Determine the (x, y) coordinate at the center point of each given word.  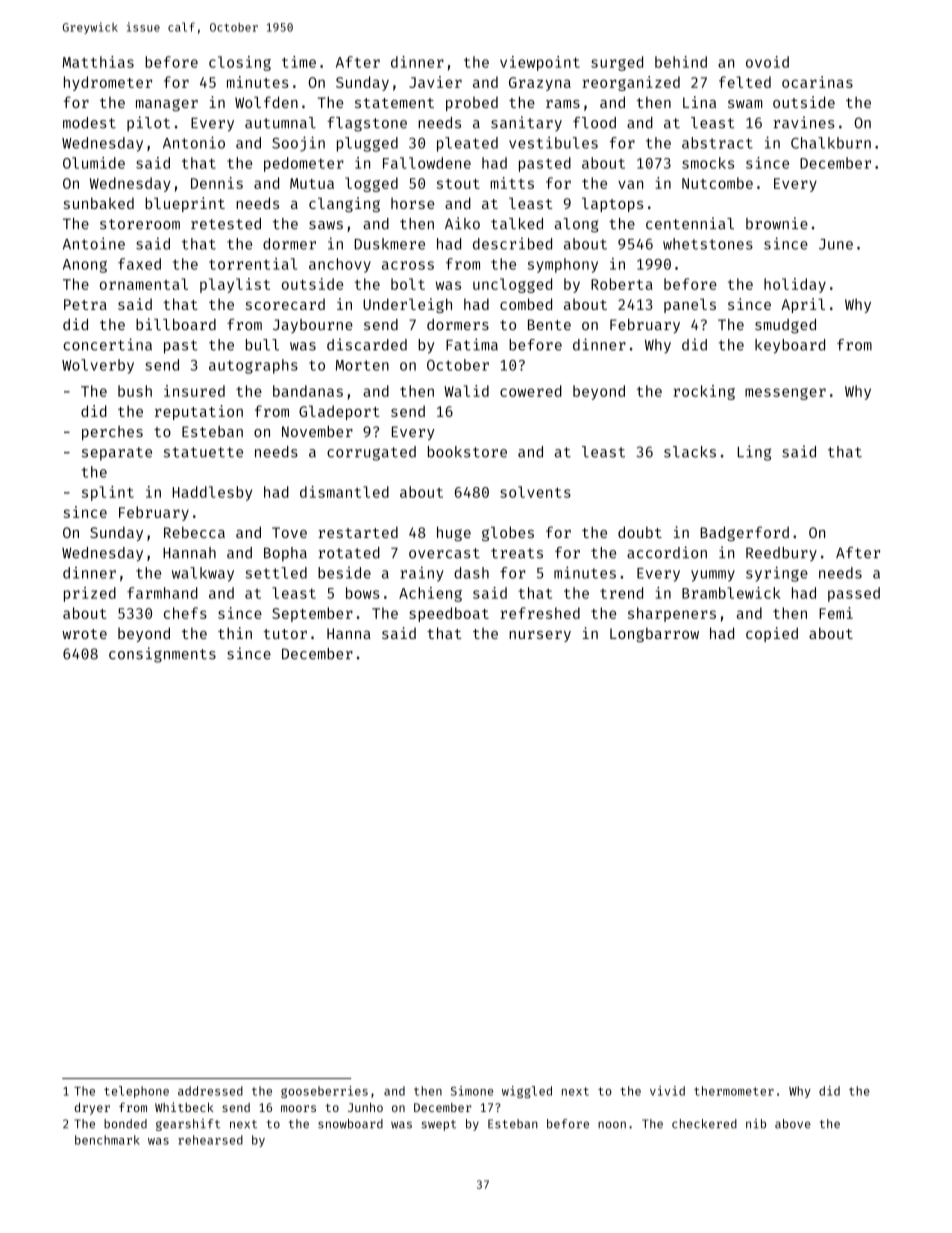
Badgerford (745, 533)
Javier (435, 82)
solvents (535, 492)
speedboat (449, 614)
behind (681, 62)
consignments (162, 655)
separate (117, 454)
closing (240, 63)
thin (235, 633)
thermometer (734, 1091)
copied (772, 634)
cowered (531, 391)
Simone (472, 1091)
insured (194, 391)
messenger (785, 394)
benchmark (107, 1140)
